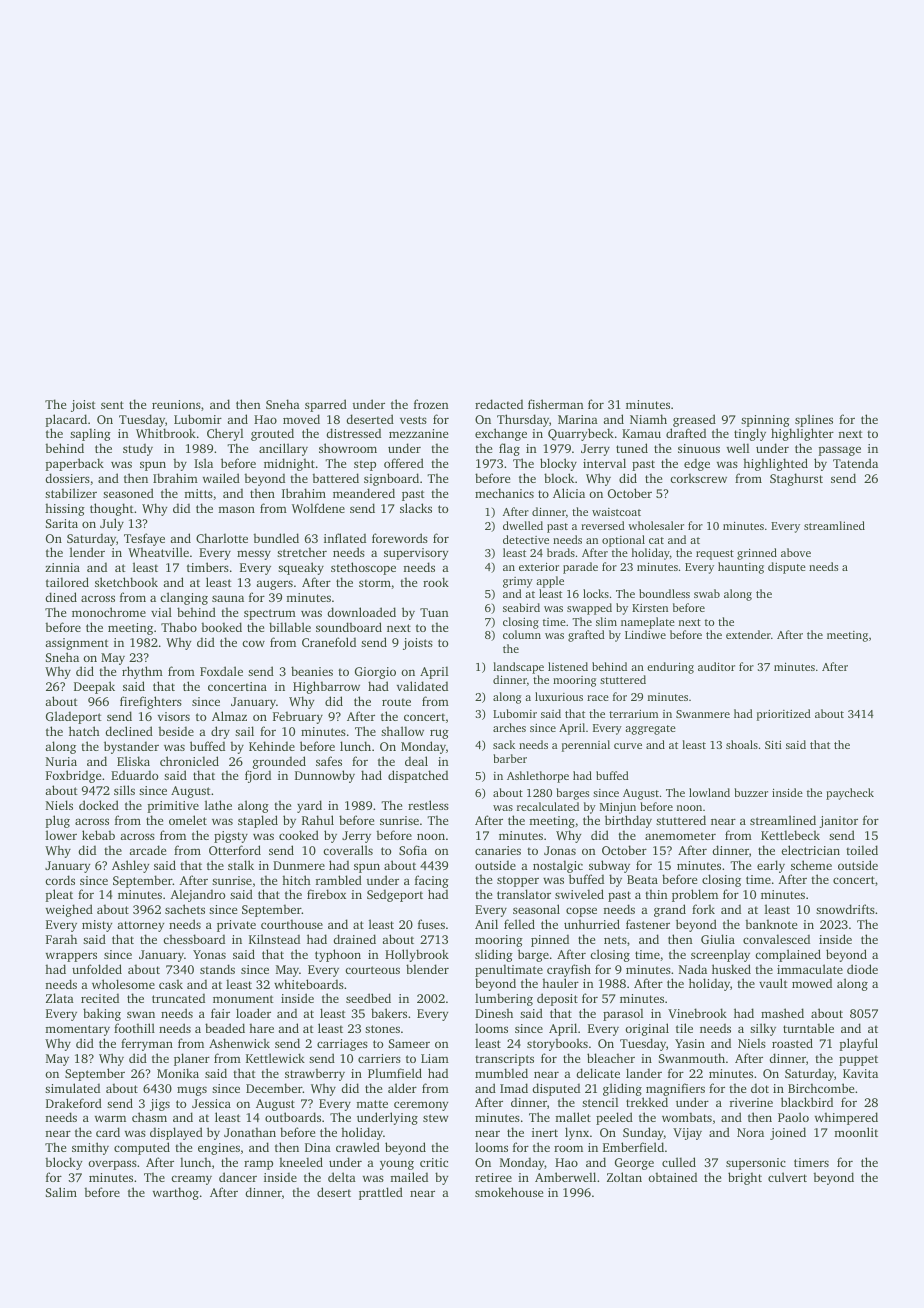 The height and width of the screenshot is (1308, 924). Describe the element at coordinates (147, 1044) in the screenshot. I see `ferryman` at that location.
